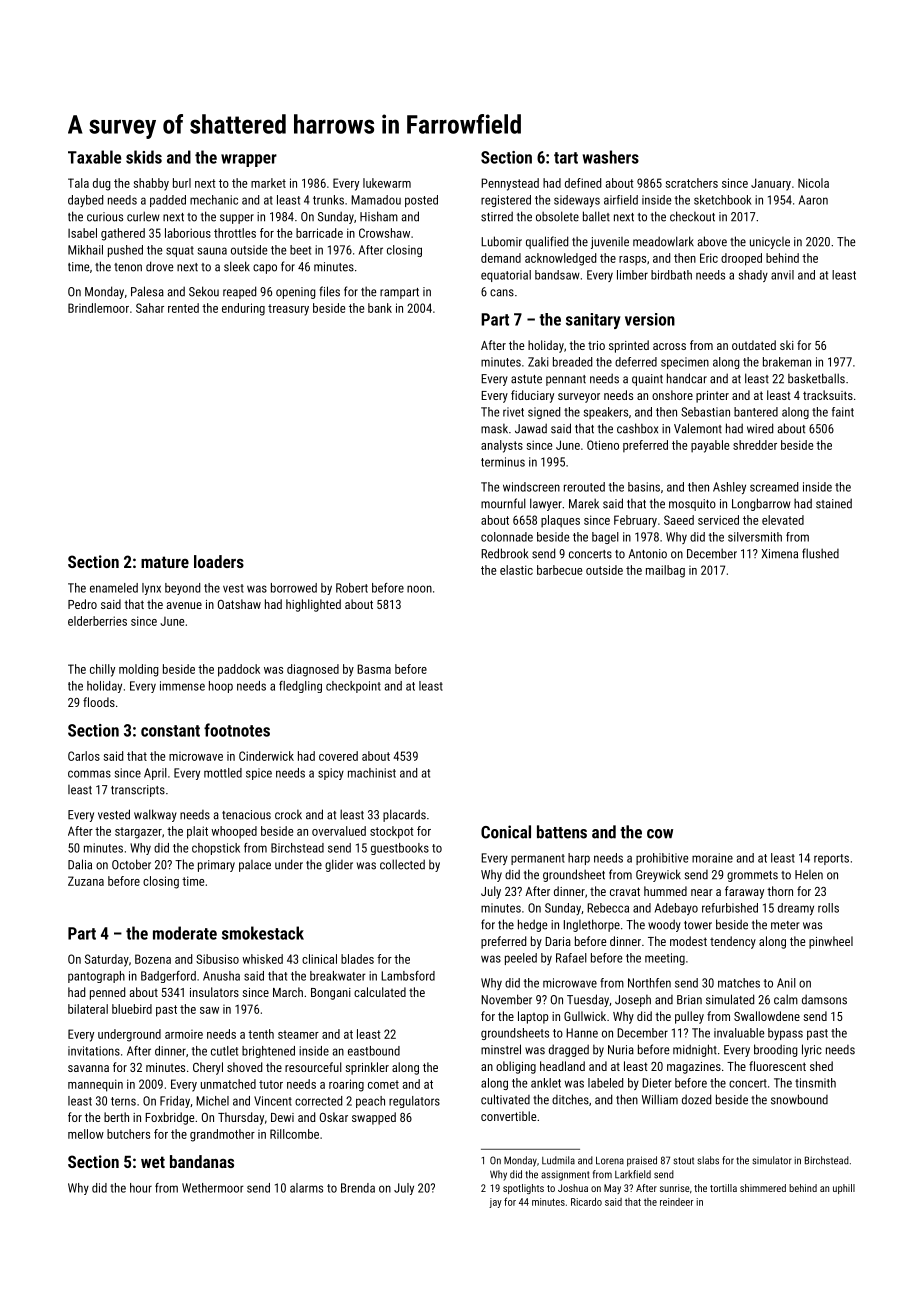 This document has height=1308, width=924. What do you see at coordinates (374, 669) in the document?
I see `Basma` at bounding box center [374, 669].
